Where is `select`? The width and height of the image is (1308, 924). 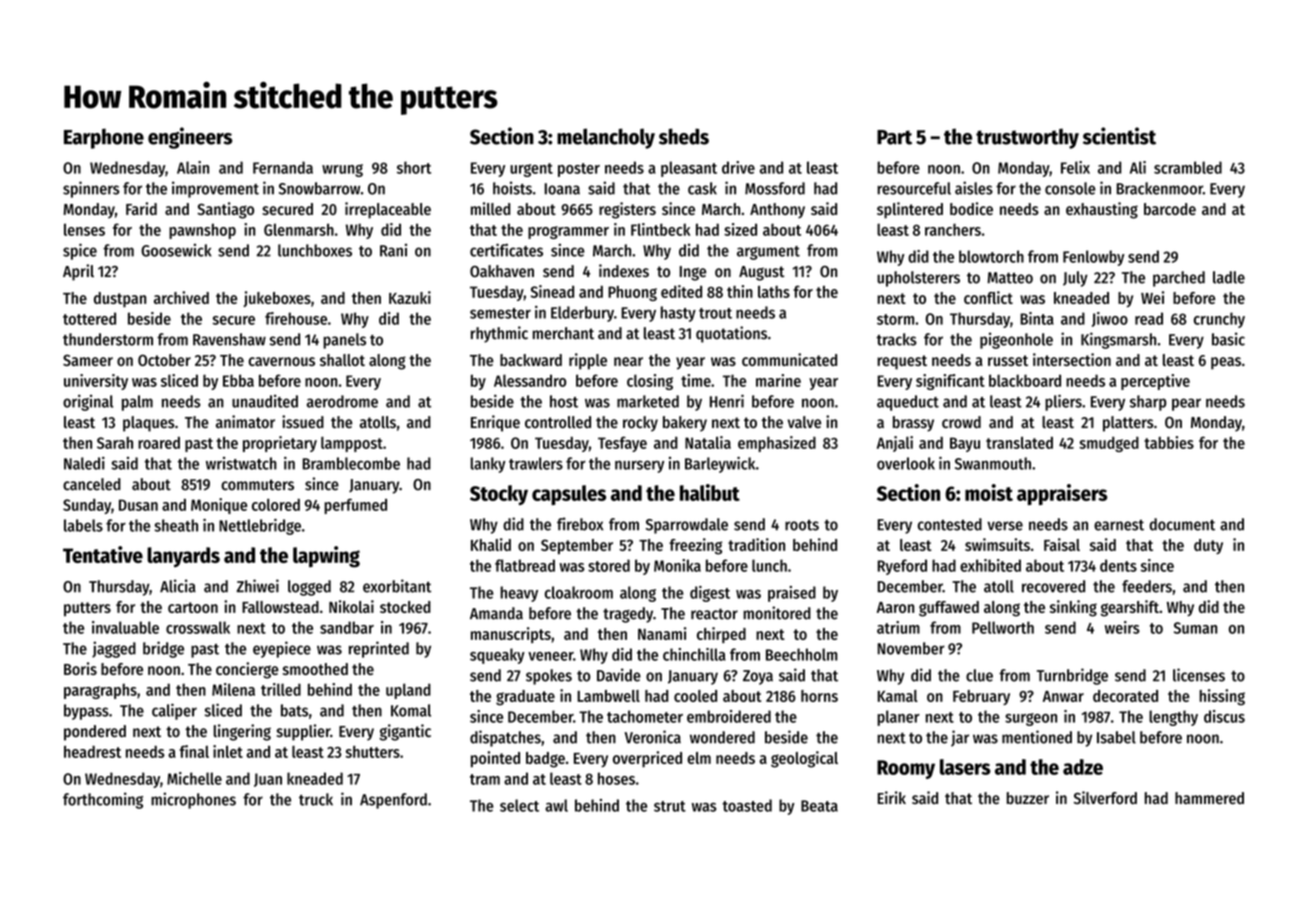 select is located at coordinates (519, 805).
